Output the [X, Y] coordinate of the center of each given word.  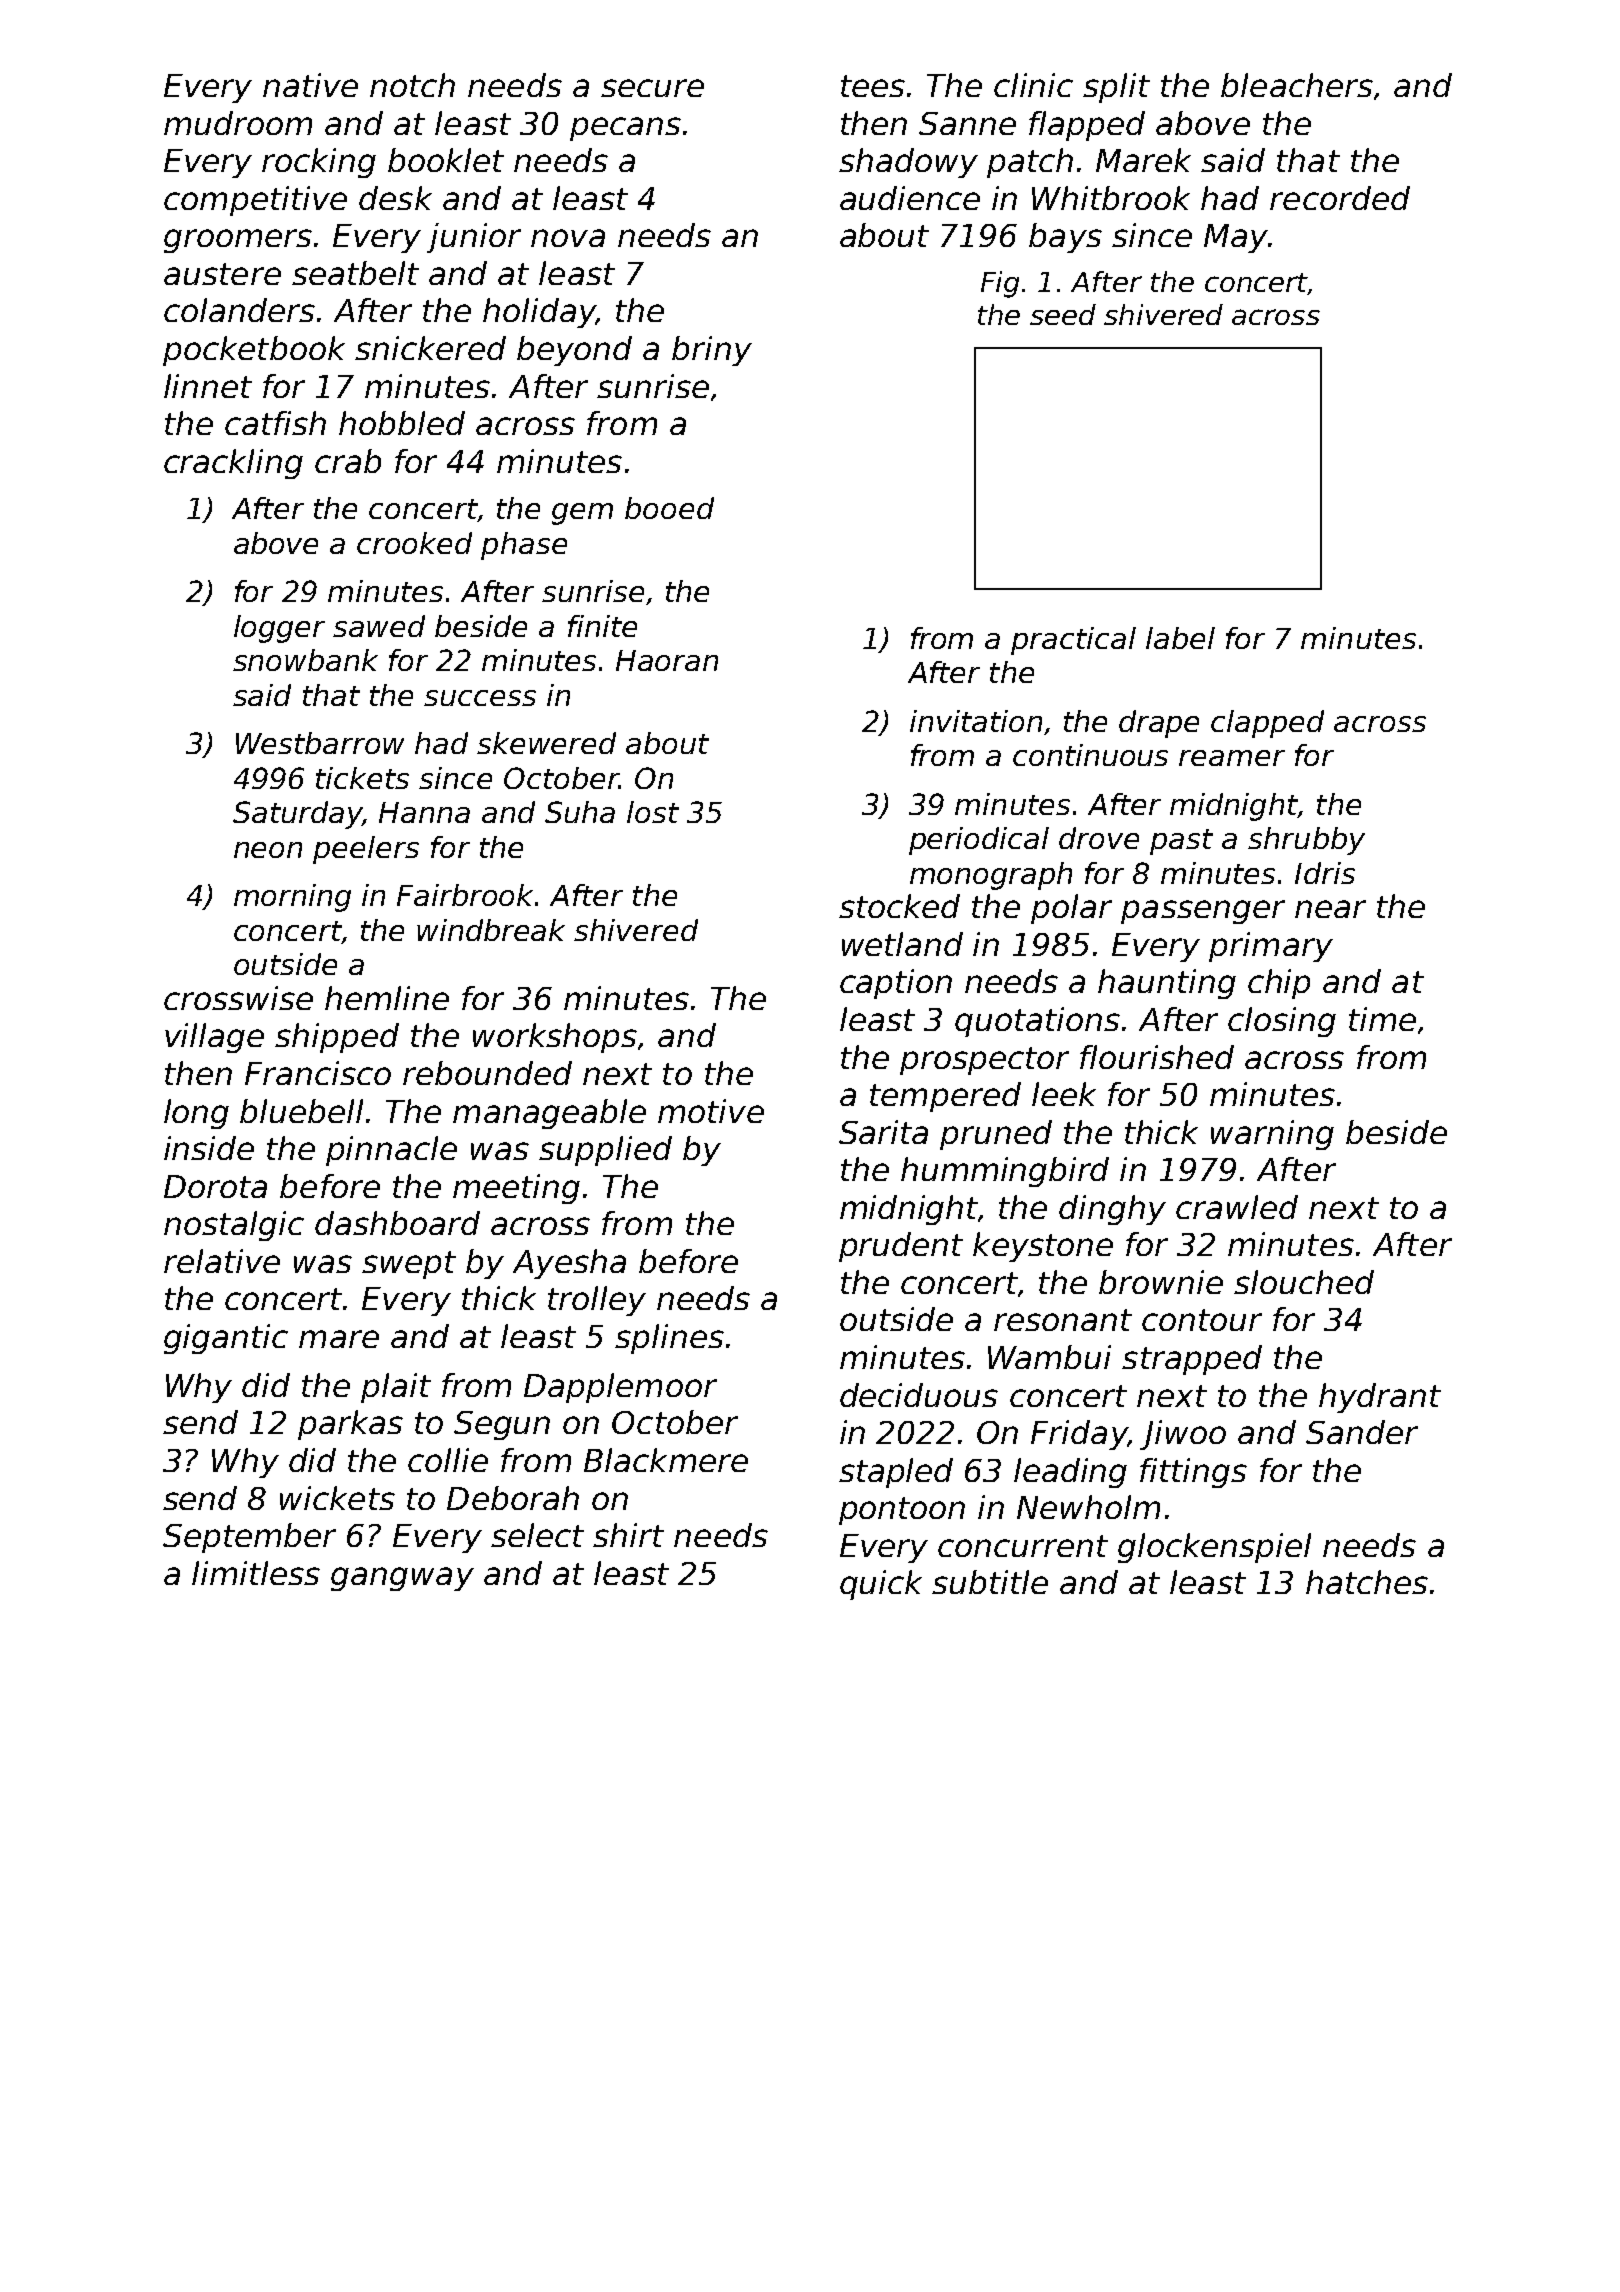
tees [873, 86]
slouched [1304, 1282]
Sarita [883, 1132]
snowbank [305, 660]
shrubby [1306, 841]
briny [712, 351]
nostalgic [234, 1226]
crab [348, 461]
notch [412, 85]
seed [1063, 314]
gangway [402, 1579]
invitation [976, 721]
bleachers [1297, 85]
